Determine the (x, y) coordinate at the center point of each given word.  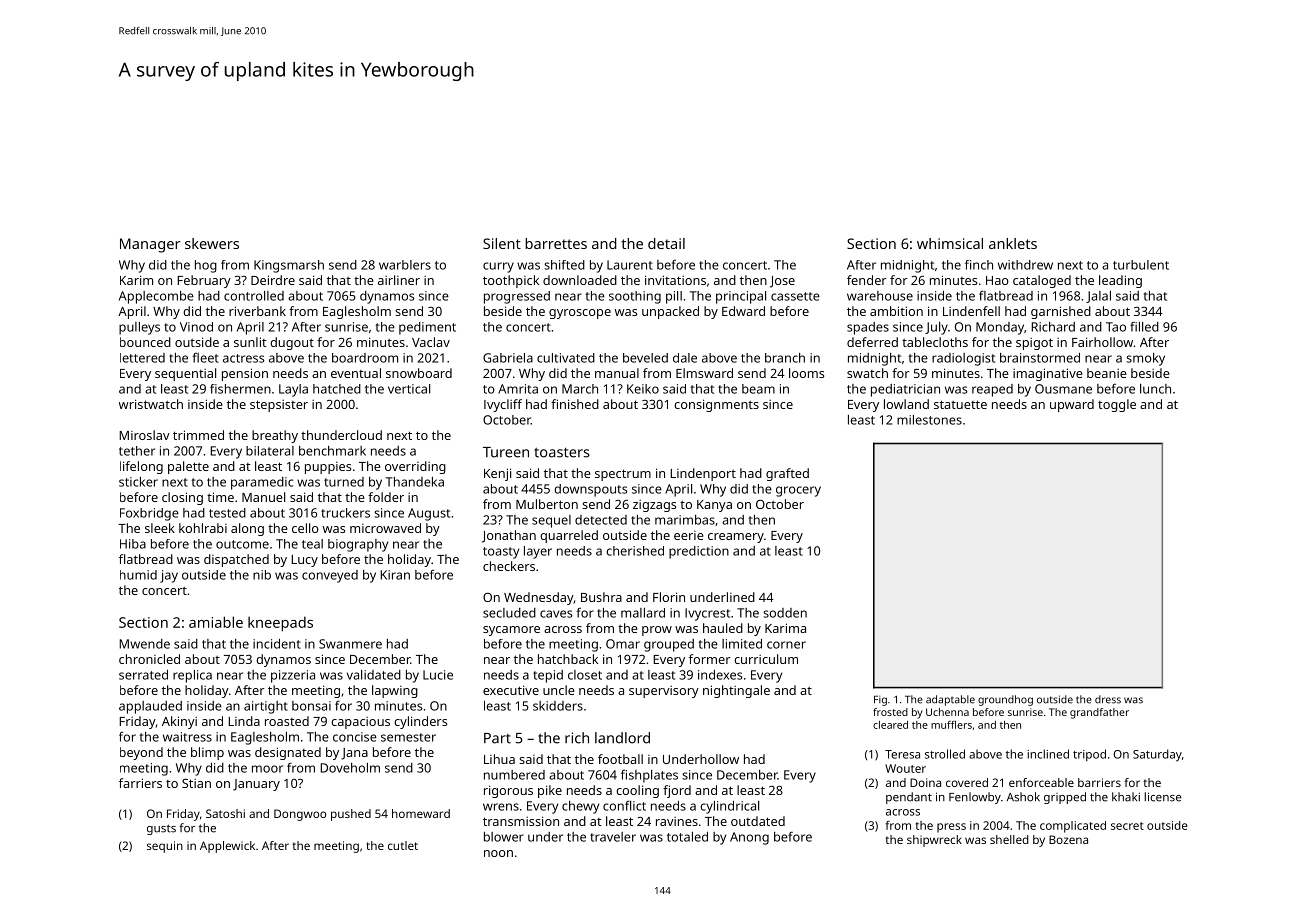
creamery (736, 538)
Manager (150, 245)
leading (1120, 281)
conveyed (330, 576)
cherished (635, 551)
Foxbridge (149, 514)
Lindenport (703, 474)
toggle (1117, 405)
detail (666, 243)
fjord (677, 791)
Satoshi (225, 813)
